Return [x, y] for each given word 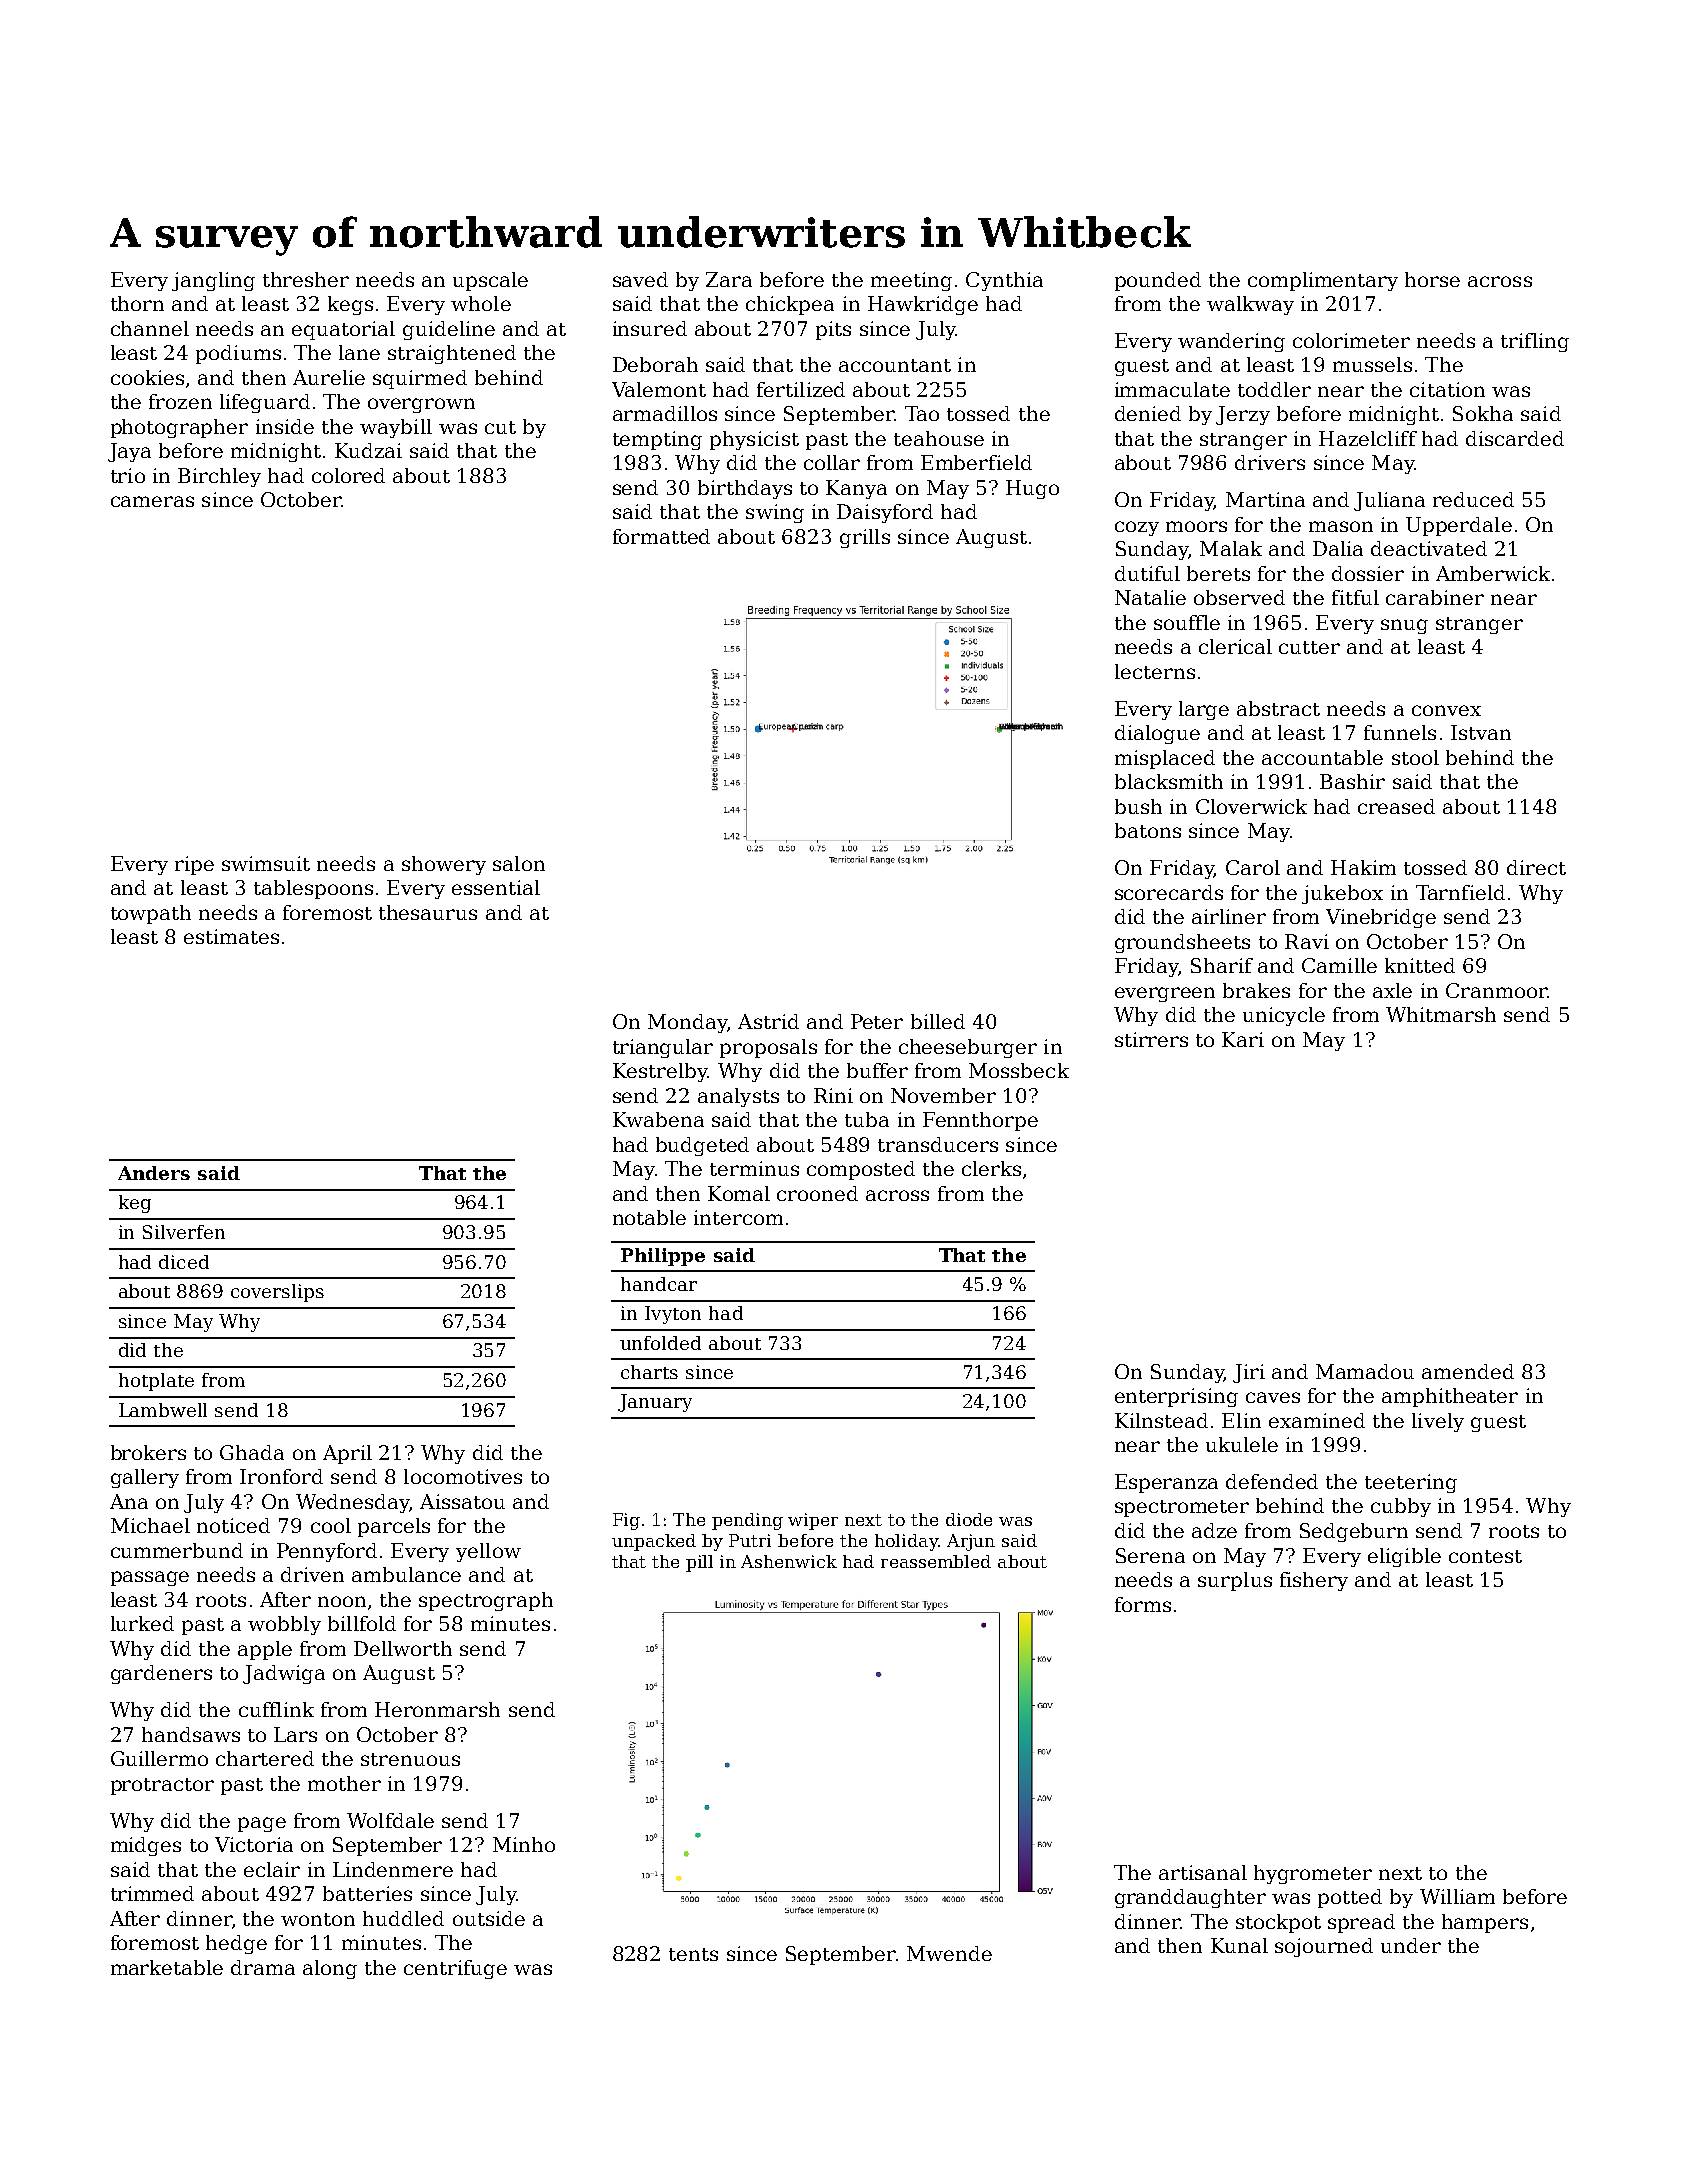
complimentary [1323, 281]
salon [519, 863]
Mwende [949, 1953]
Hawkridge [923, 305]
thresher [306, 279]
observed [1239, 597]
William [1457, 1896]
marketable [167, 1967]
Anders [154, 1173]
